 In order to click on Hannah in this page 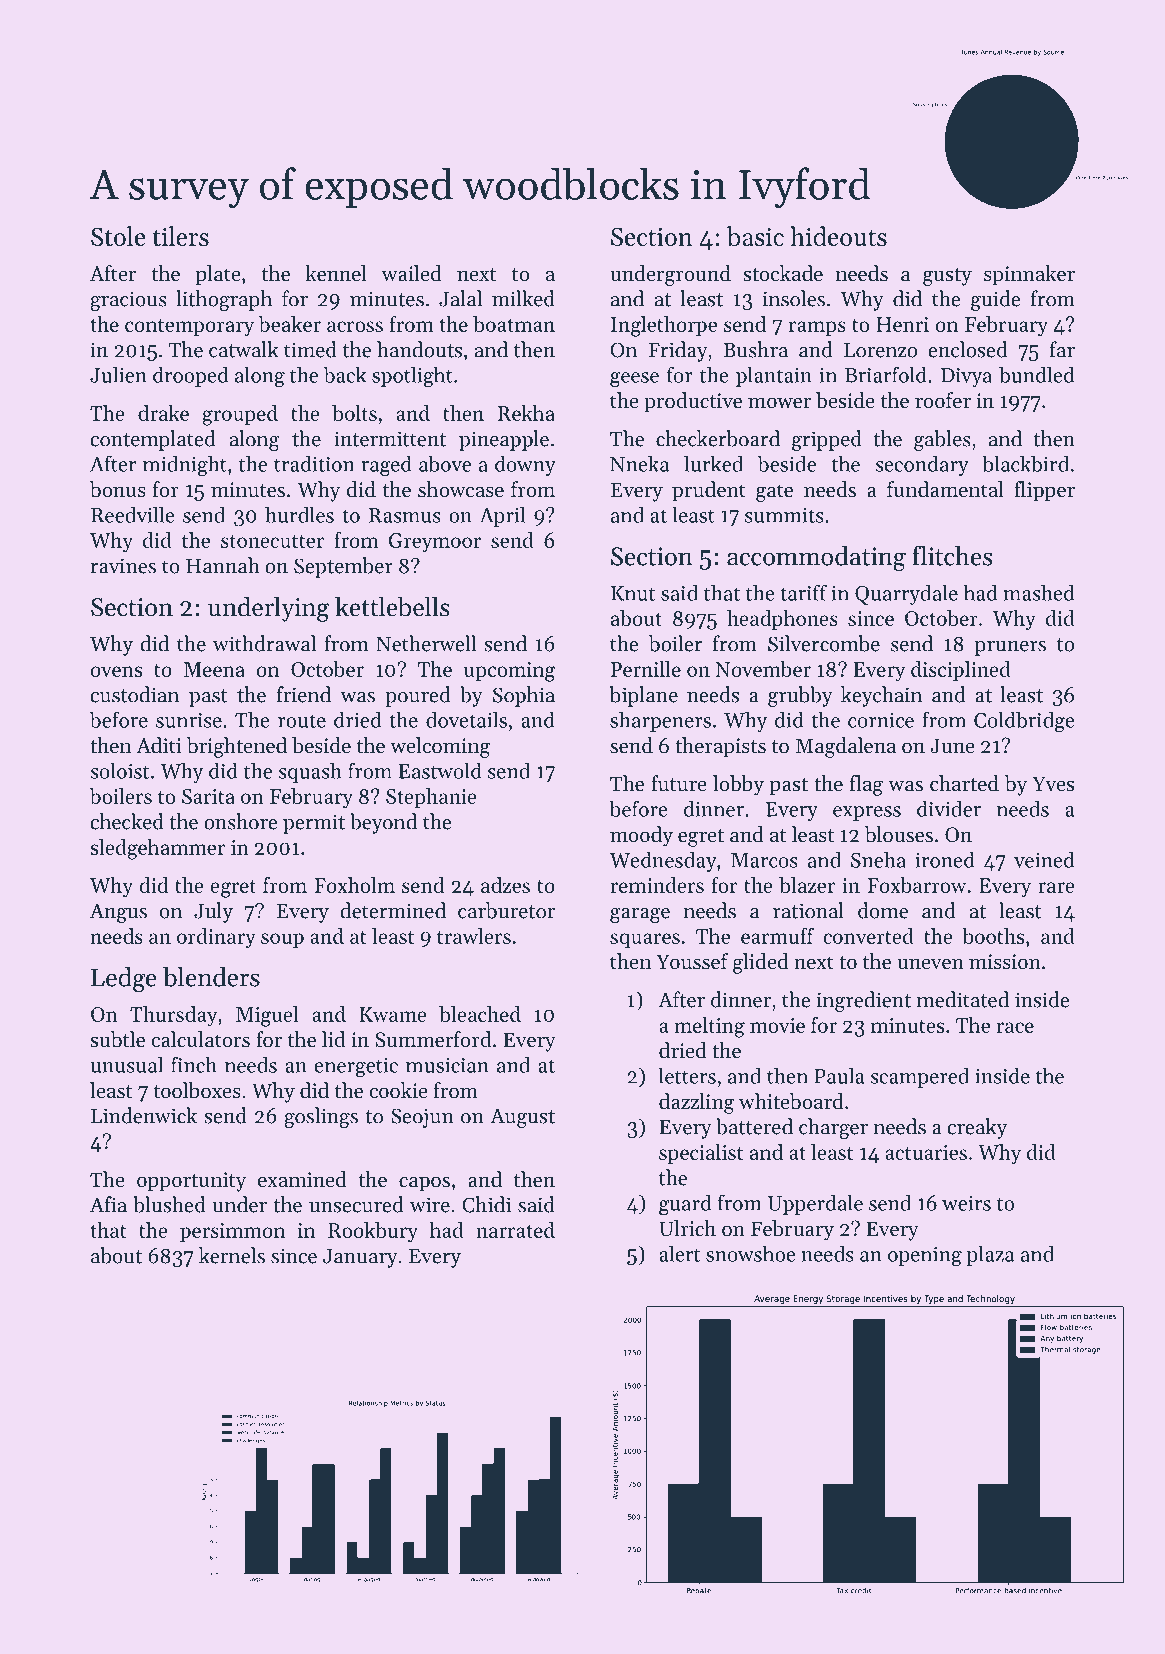, I will do `click(223, 565)`.
